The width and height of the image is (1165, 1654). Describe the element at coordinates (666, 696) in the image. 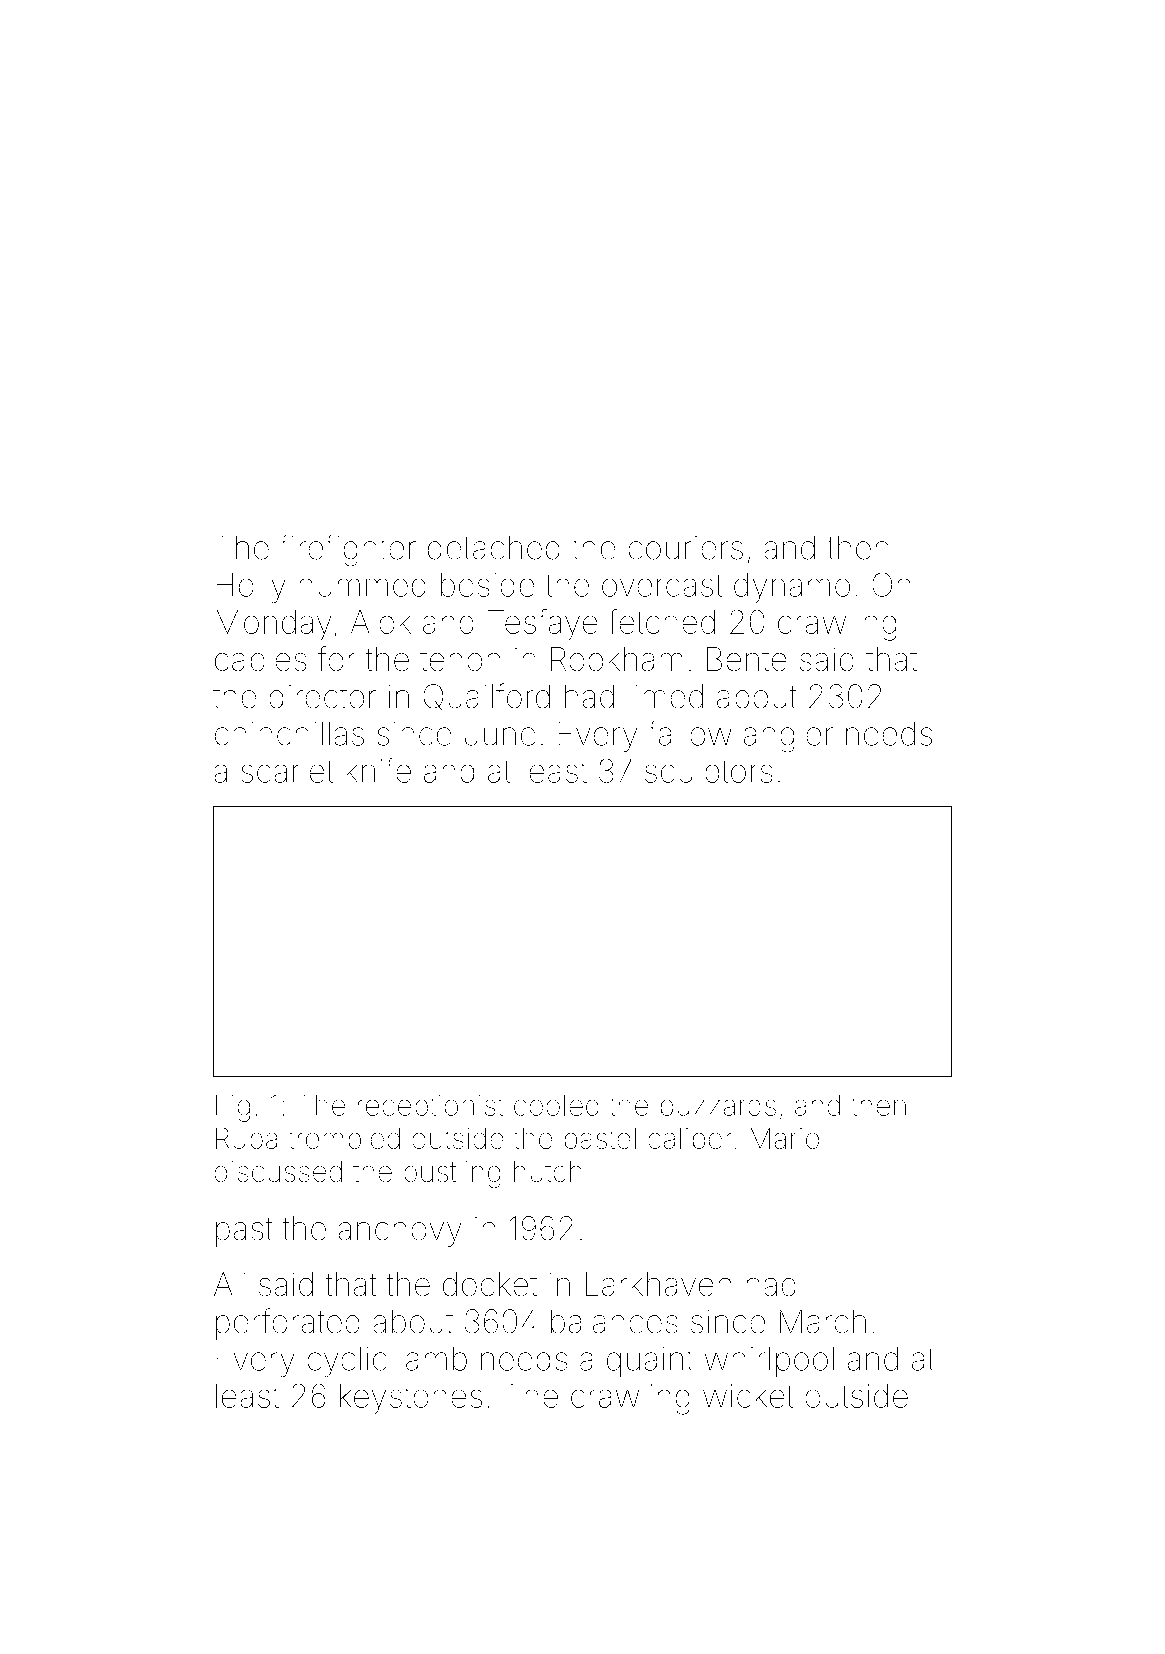

I see `limed` at that location.
